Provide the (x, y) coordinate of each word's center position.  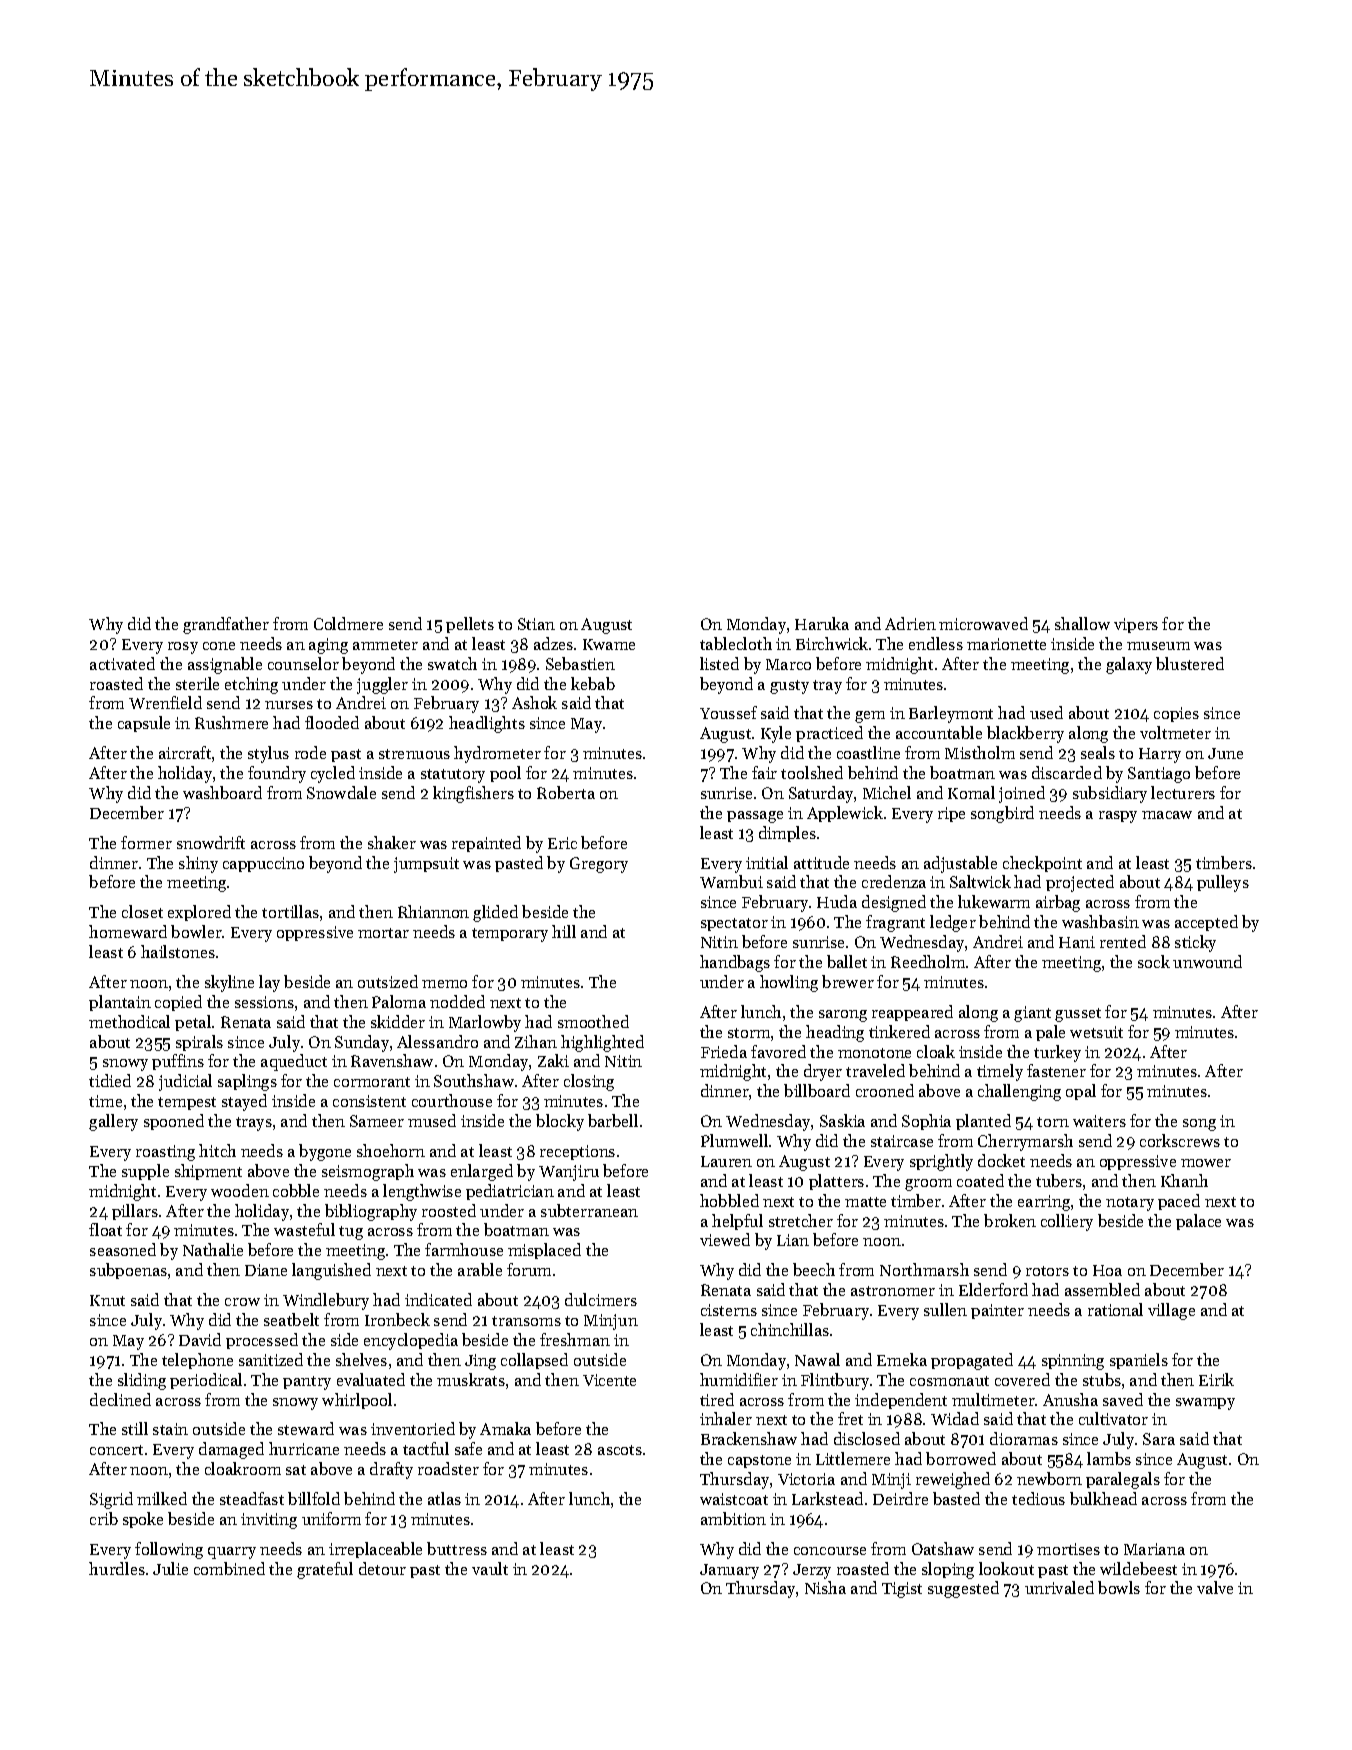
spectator (734, 924)
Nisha (825, 1587)
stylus (268, 754)
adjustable (960, 864)
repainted (486, 844)
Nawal (817, 1359)
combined (229, 1568)
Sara (1159, 1439)
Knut (107, 1300)
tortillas (290, 911)
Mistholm (980, 752)
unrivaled (1059, 1587)
